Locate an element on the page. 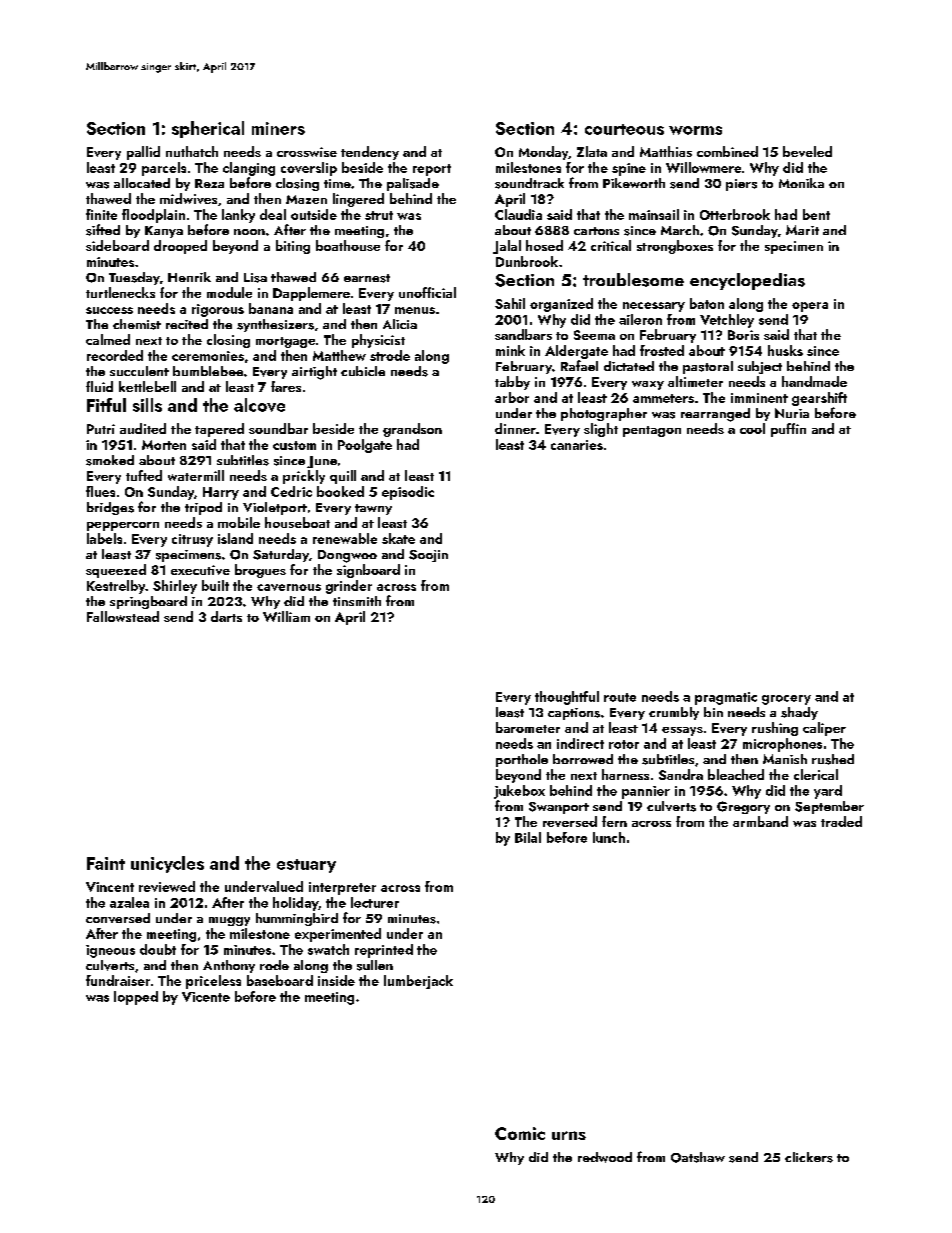 The image size is (952, 1233). pragmatic is located at coordinates (726, 698).
